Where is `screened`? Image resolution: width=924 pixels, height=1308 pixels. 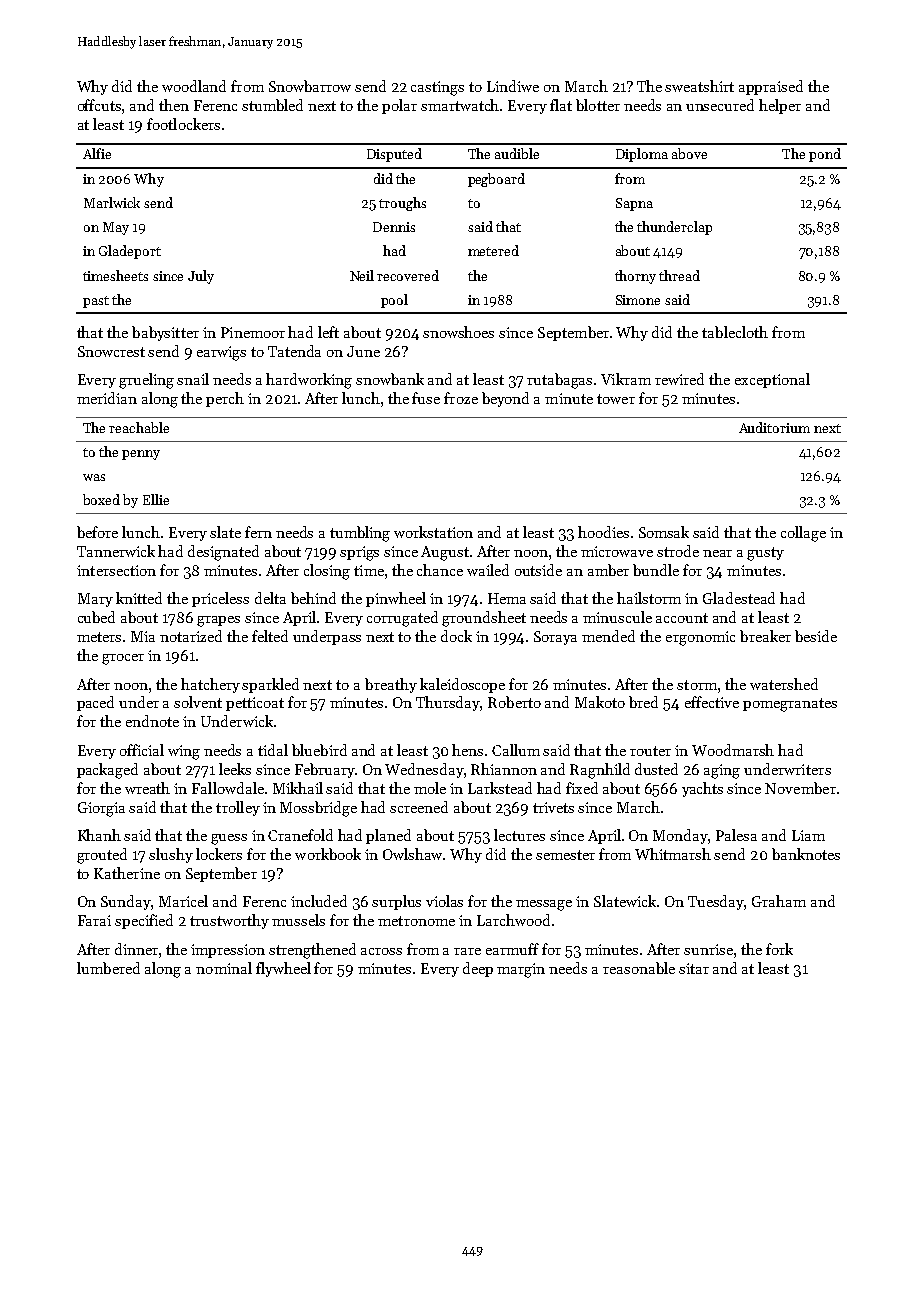 screened is located at coordinates (419, 807).
